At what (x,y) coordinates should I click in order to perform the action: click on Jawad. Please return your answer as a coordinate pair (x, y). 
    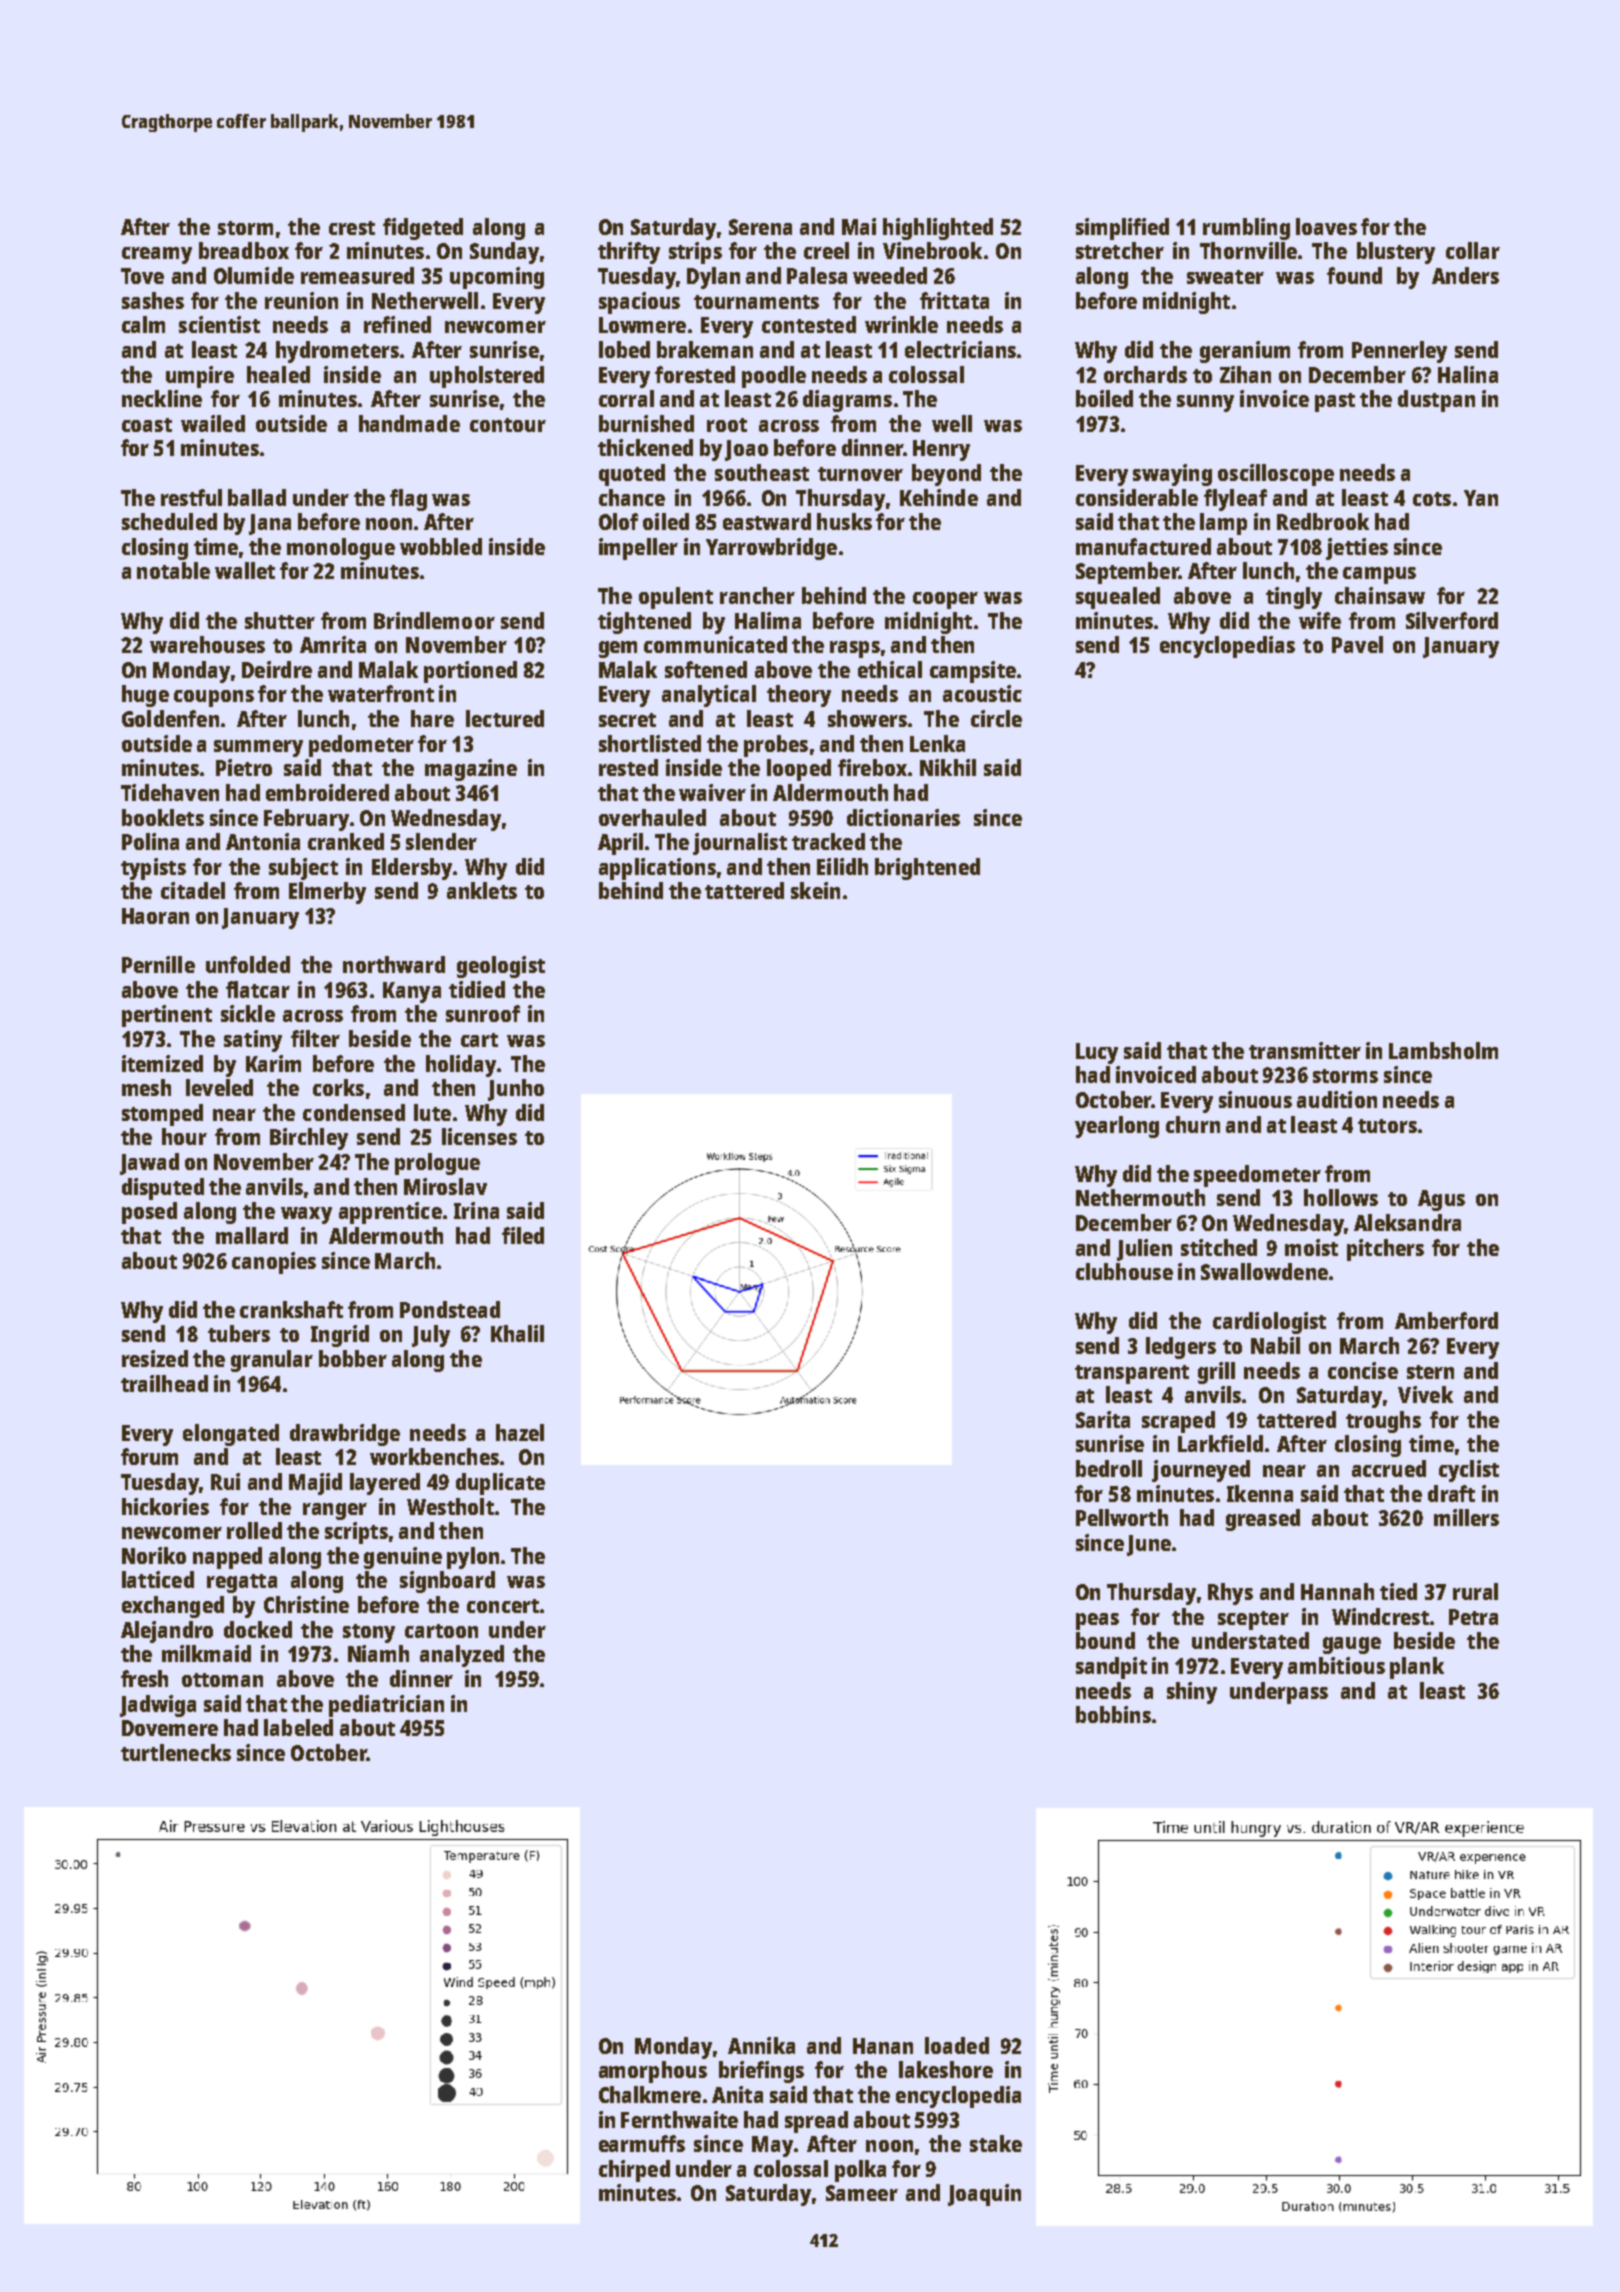
    Looking at the image, I should click on (149, 1164).
